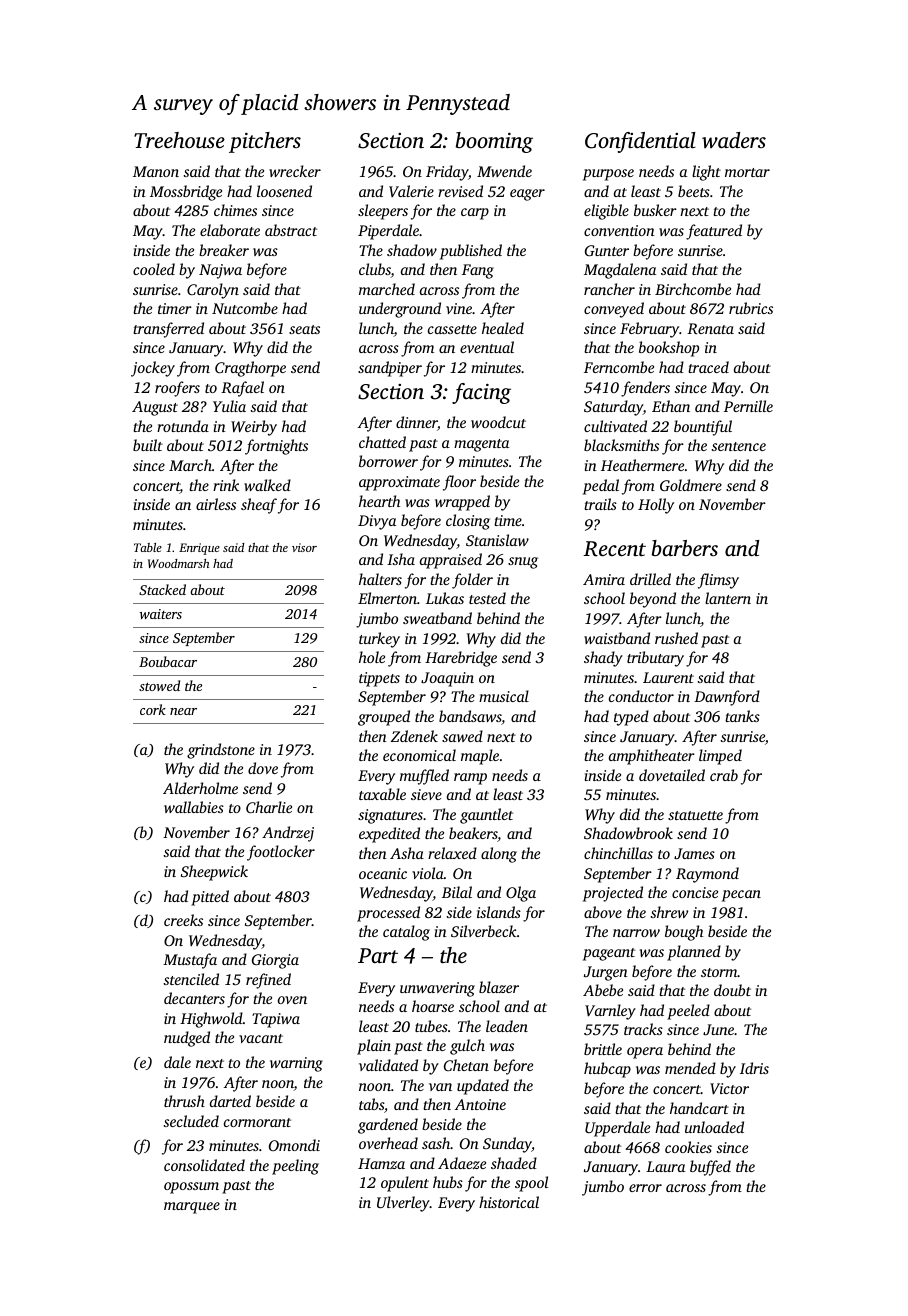 This page has width=908, height=1316. What do you see at coordinates (471, 252) in the page?
I see `published` at bounding box center [471, 252].
